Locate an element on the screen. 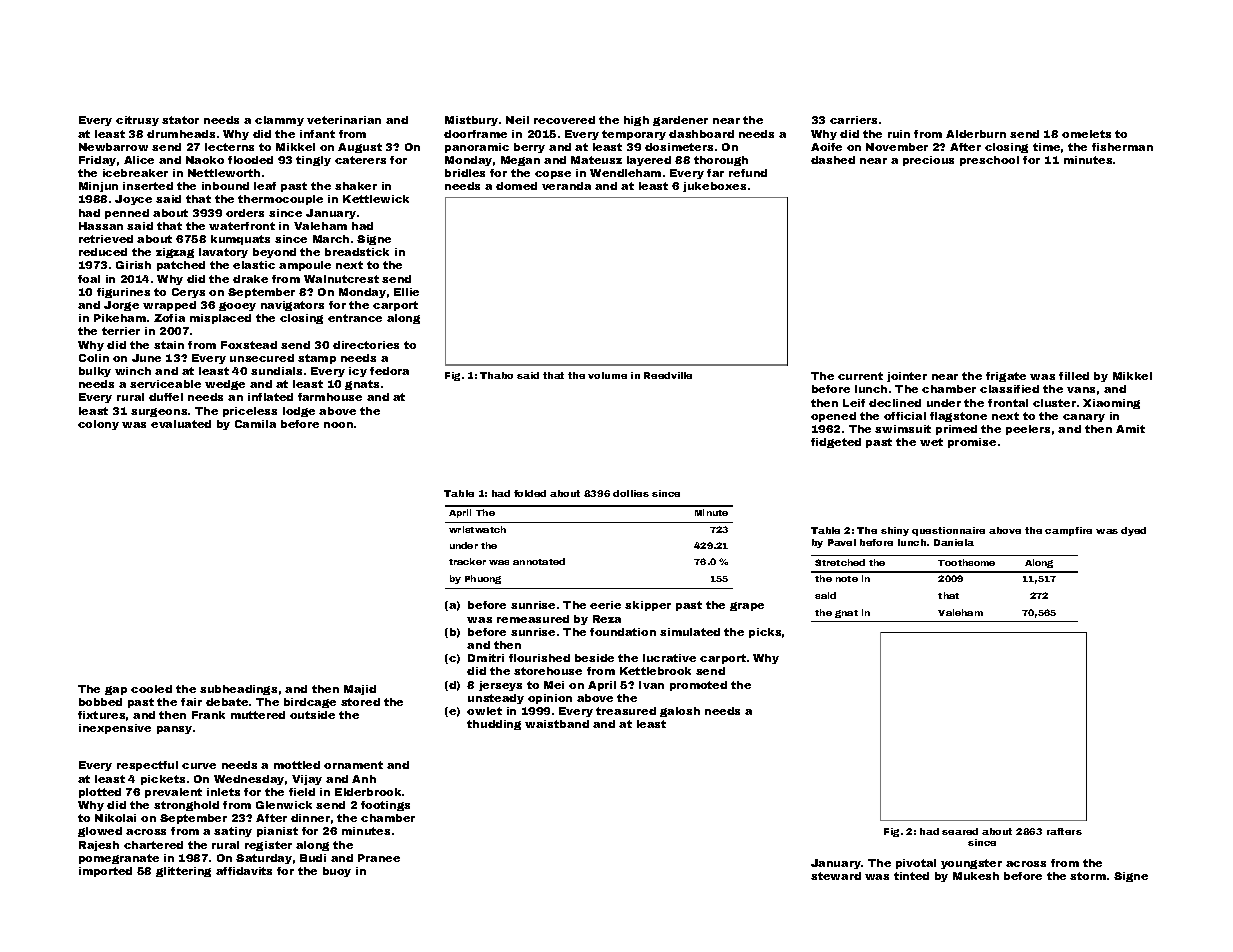 This screenshot has height=952, width=1233. seared is located at coordinates (960, 831).
